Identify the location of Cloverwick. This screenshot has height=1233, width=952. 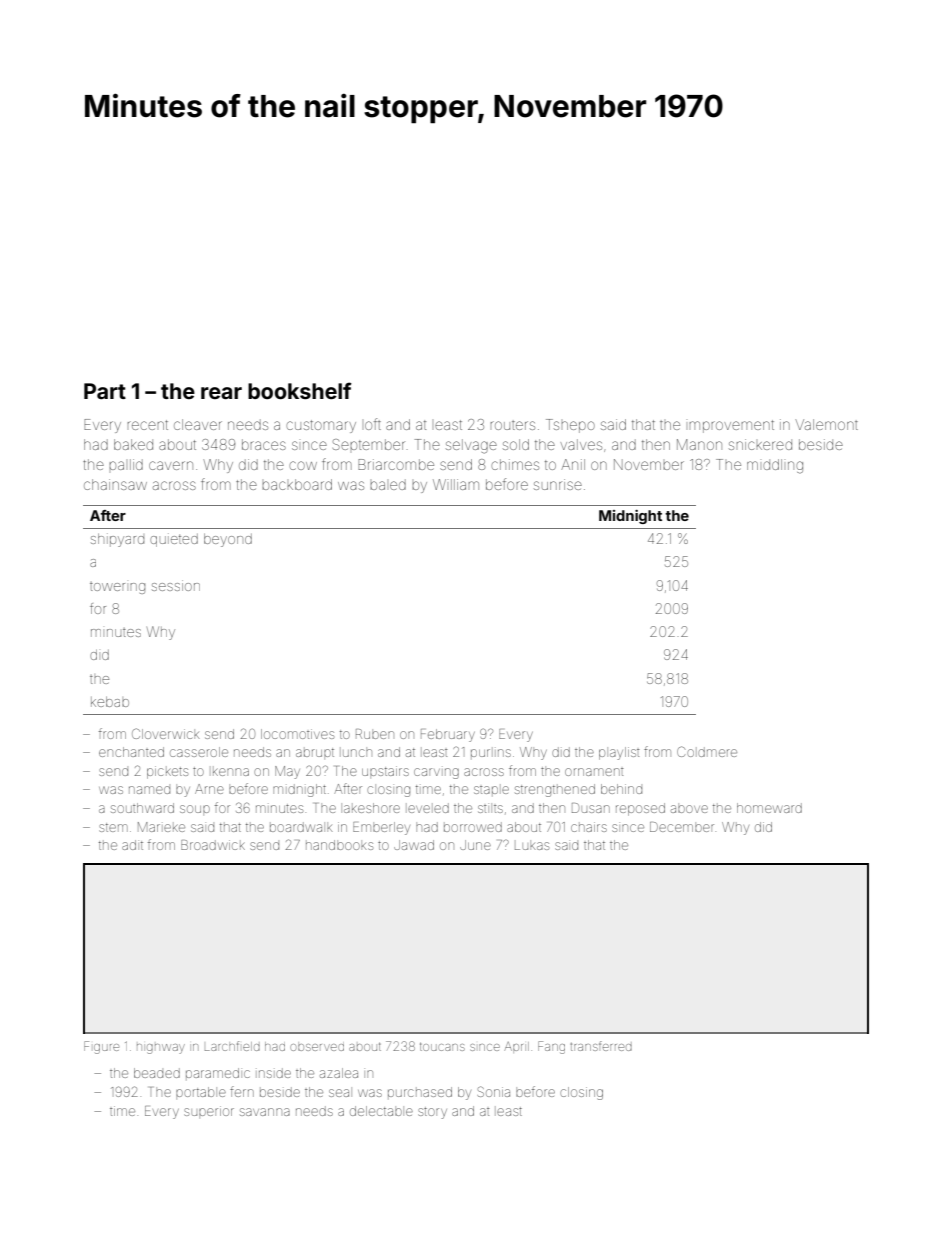
(166, 733).
